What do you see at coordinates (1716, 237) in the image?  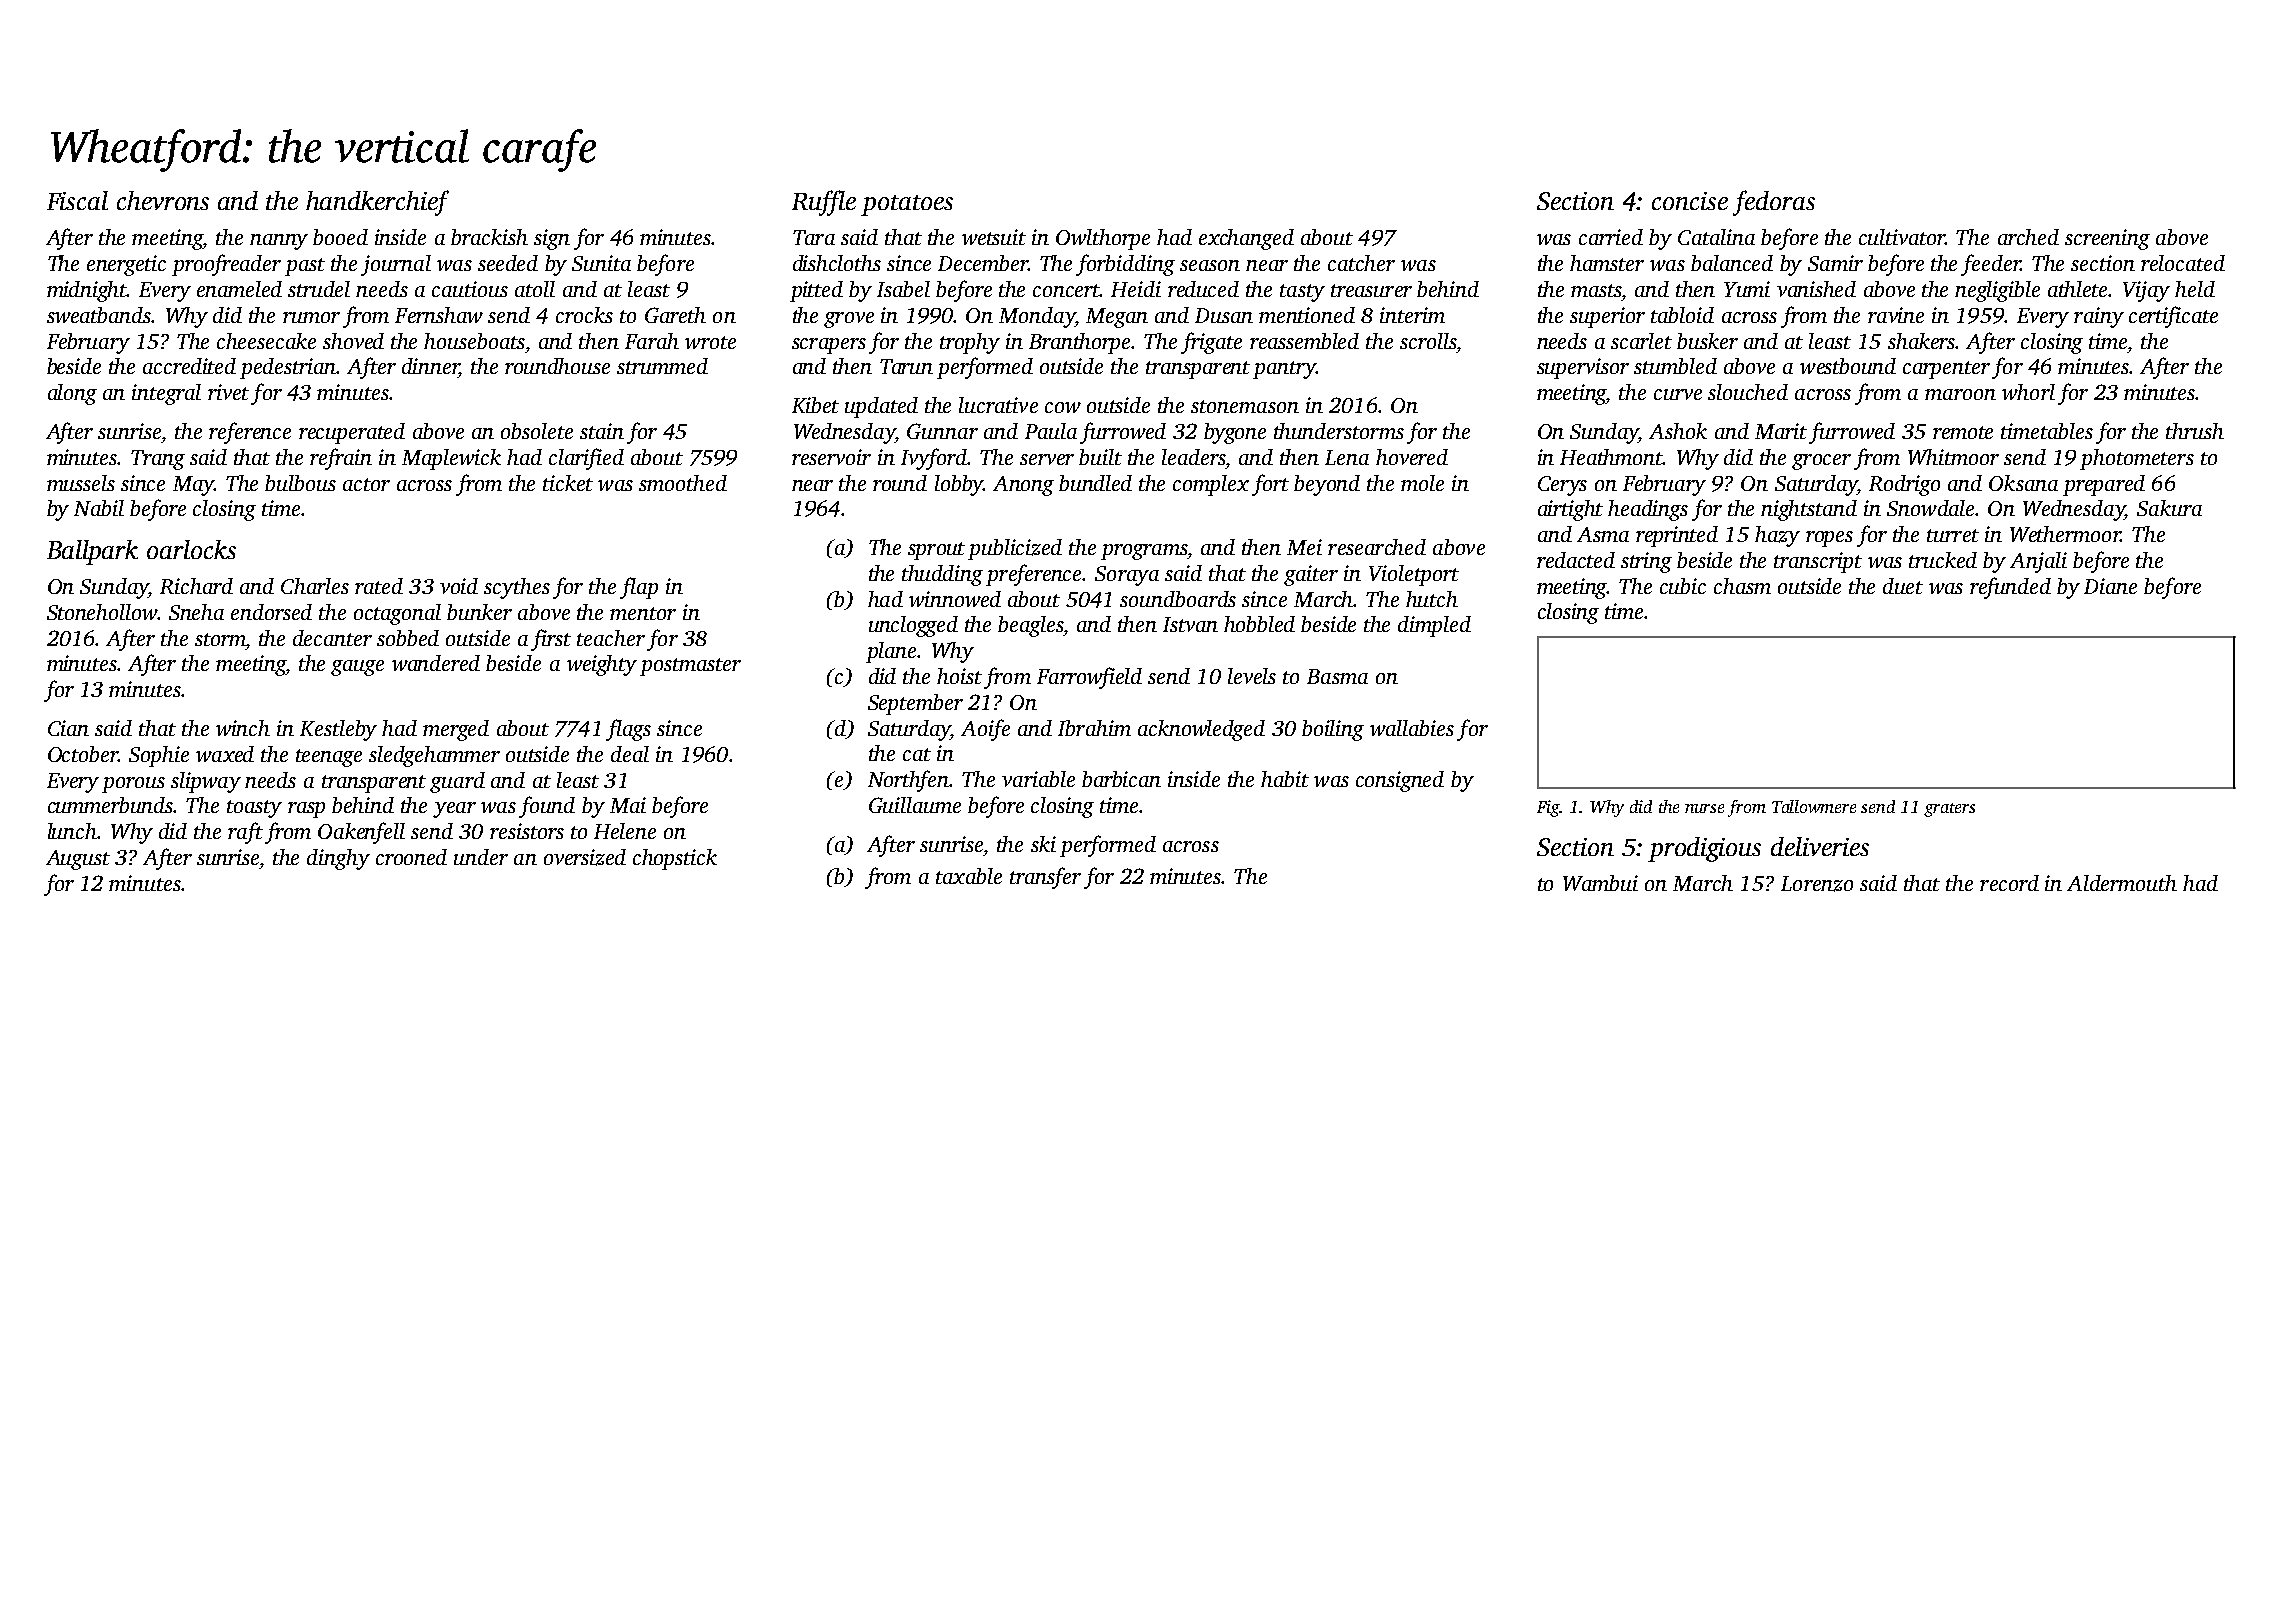 I see `Catalina` at bounding box center [1716, 237].
